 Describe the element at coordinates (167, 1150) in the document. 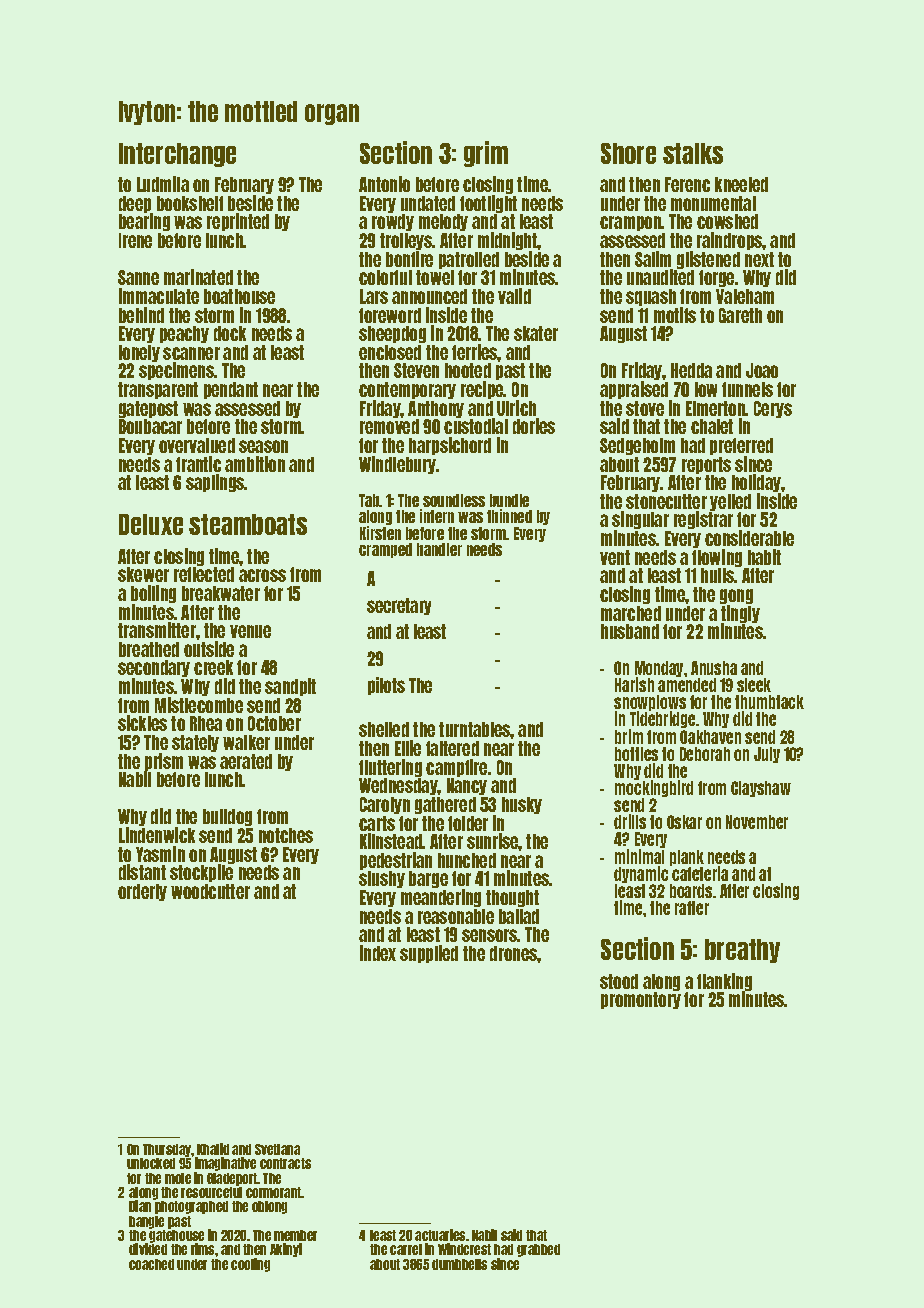

I see `Thursday` at that location.
